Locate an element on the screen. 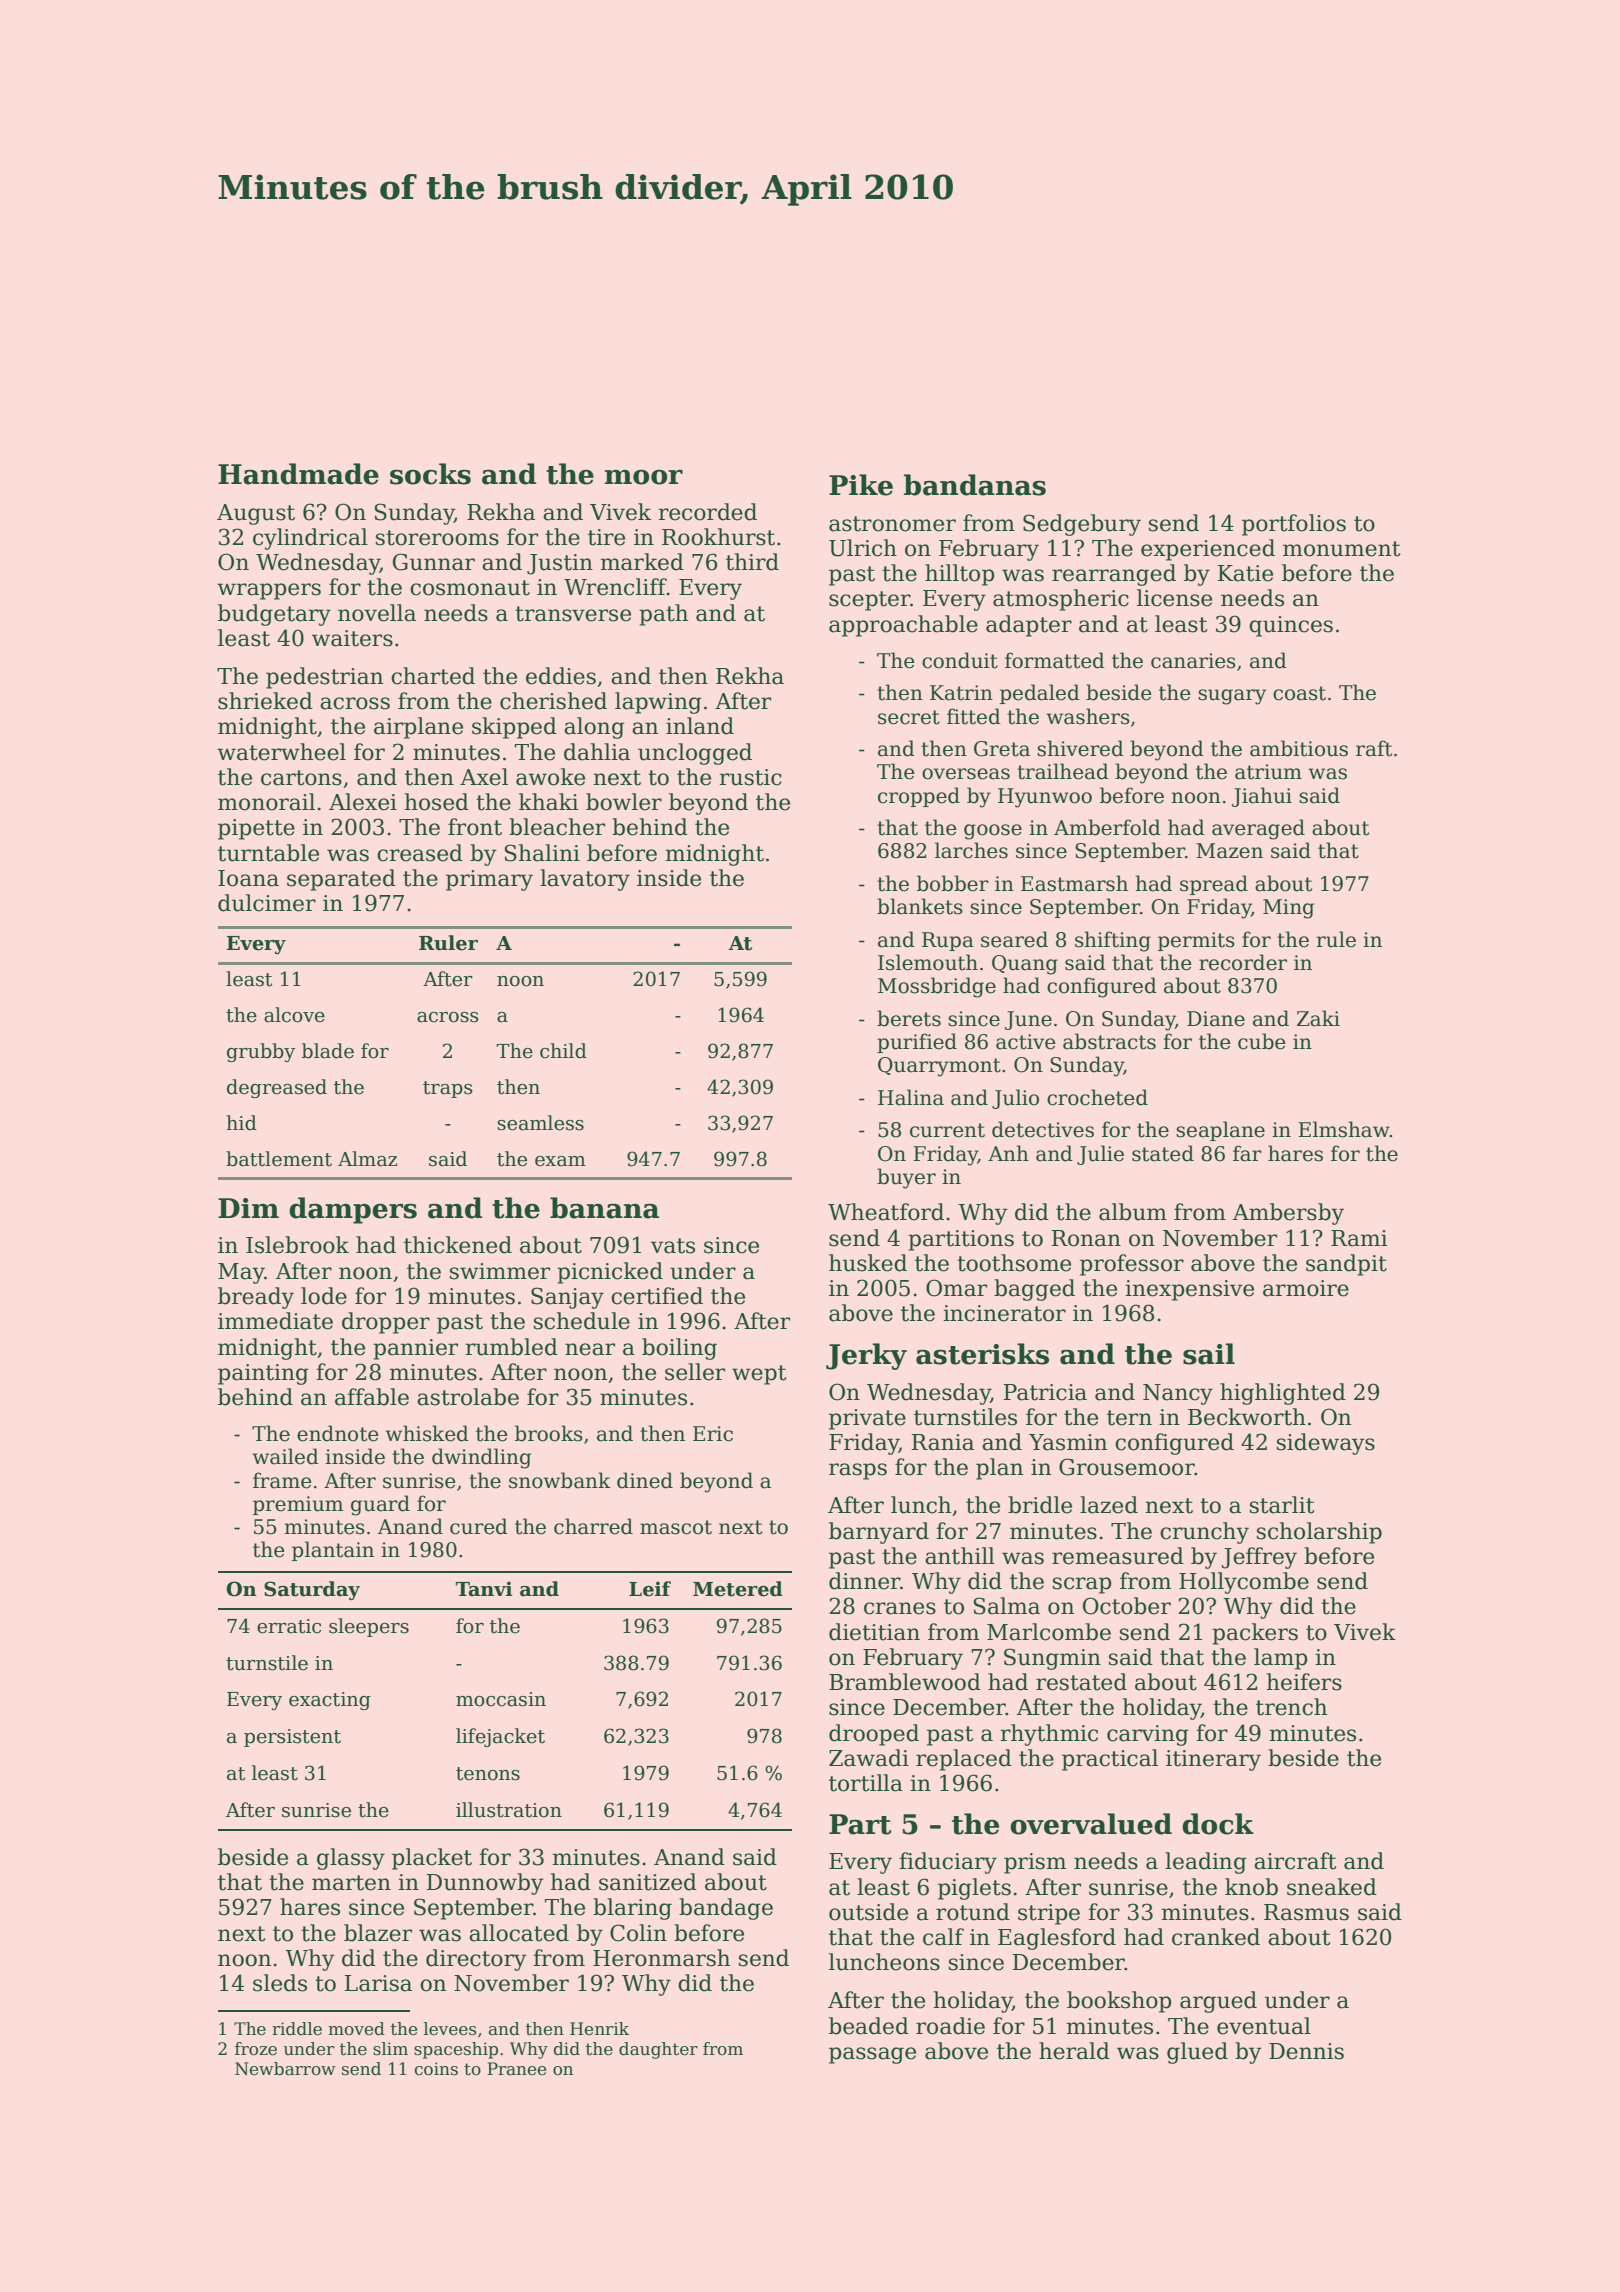 The width and height of the screenshot is (1620, 2292). Zawadi is located at coordinates (869, 1758).
